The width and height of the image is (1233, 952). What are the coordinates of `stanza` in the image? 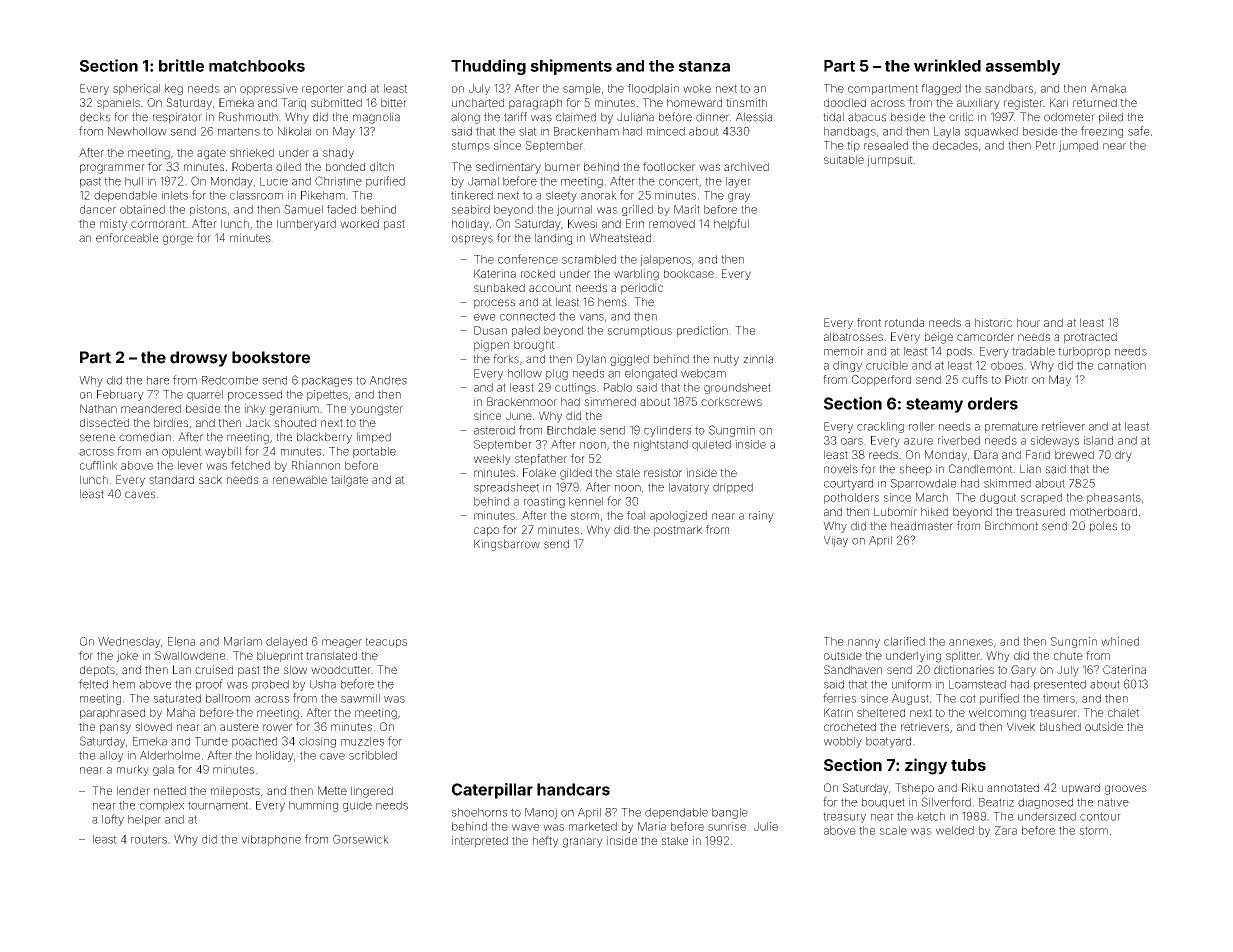 It's located at (704, 66).
